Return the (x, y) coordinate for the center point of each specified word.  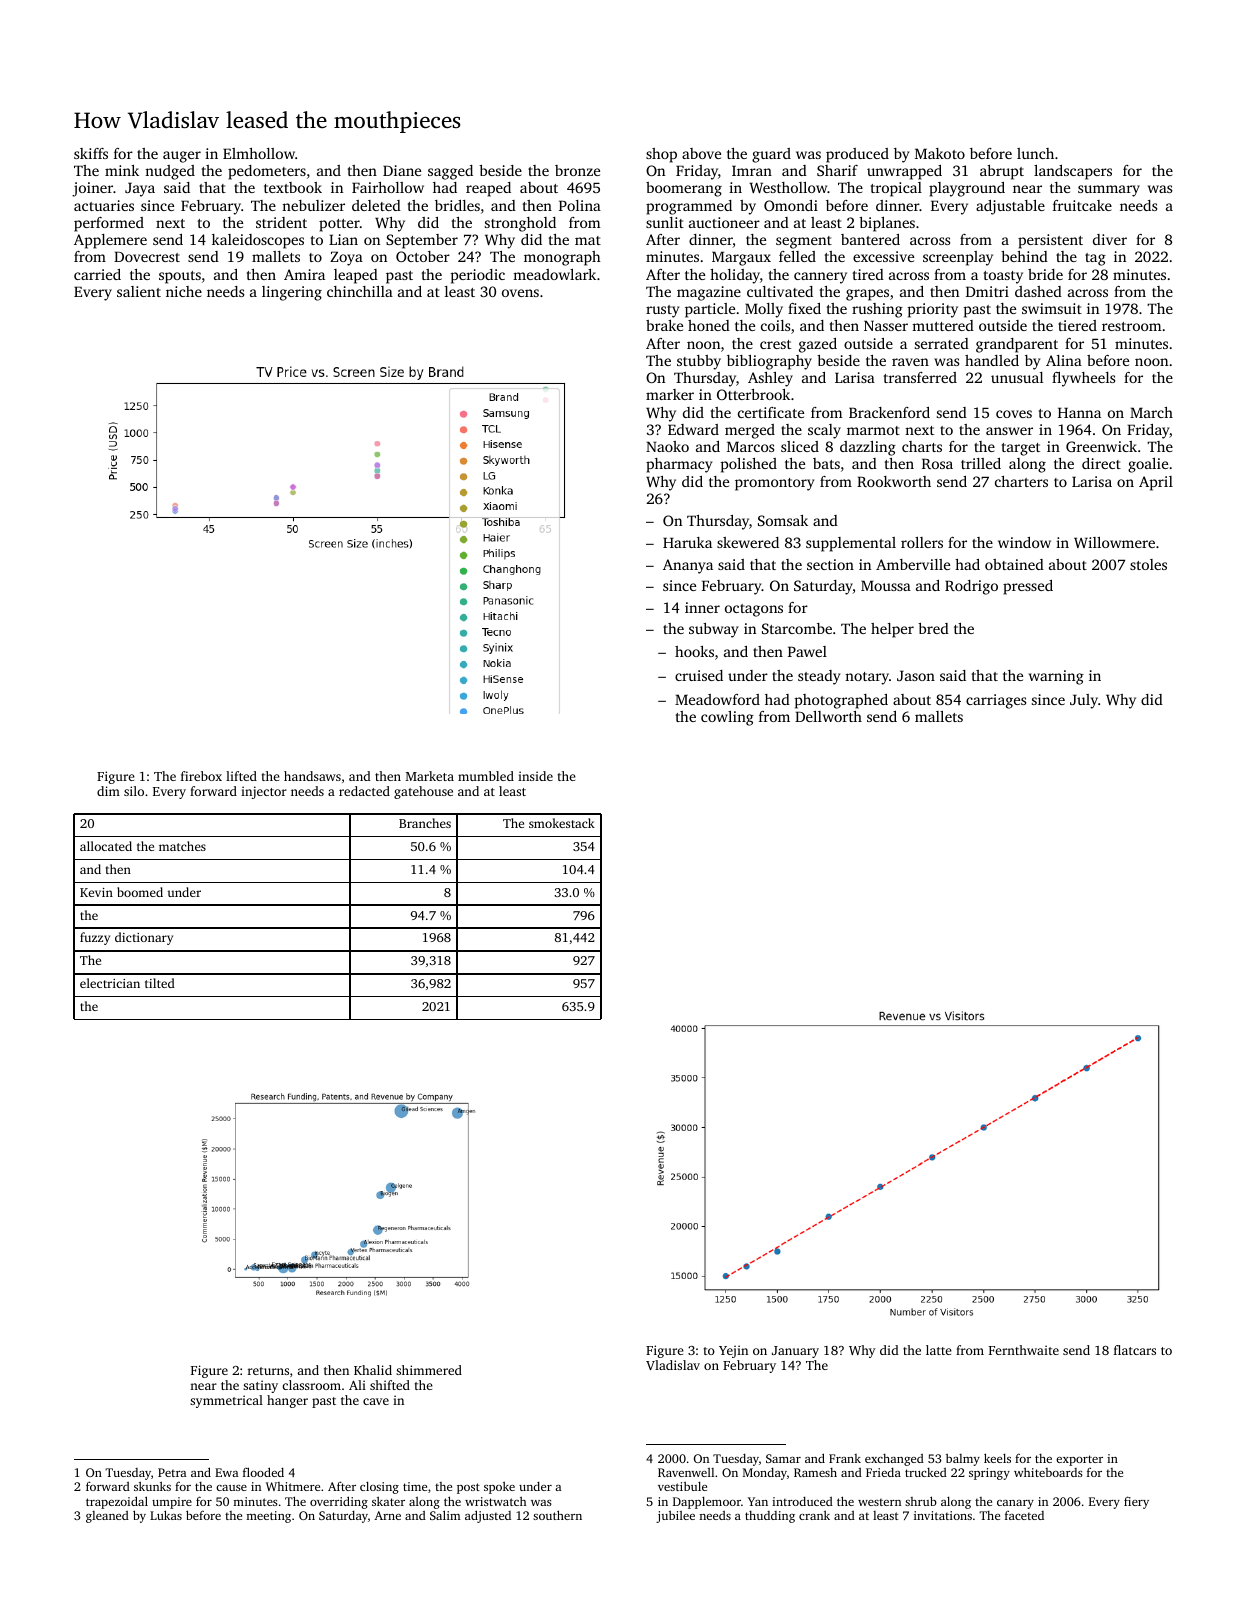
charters (1021, 481)
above (701, 153)
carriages (996, 701)
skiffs (91, 153)
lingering (292, 293)
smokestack (562, 823)
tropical (896, 189)
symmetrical (226, 1401)
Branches (425, 823)
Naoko (667, 446)
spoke (499, 1487)
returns (268, 1371)
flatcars (1135, 1350)
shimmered (429, 1370)
